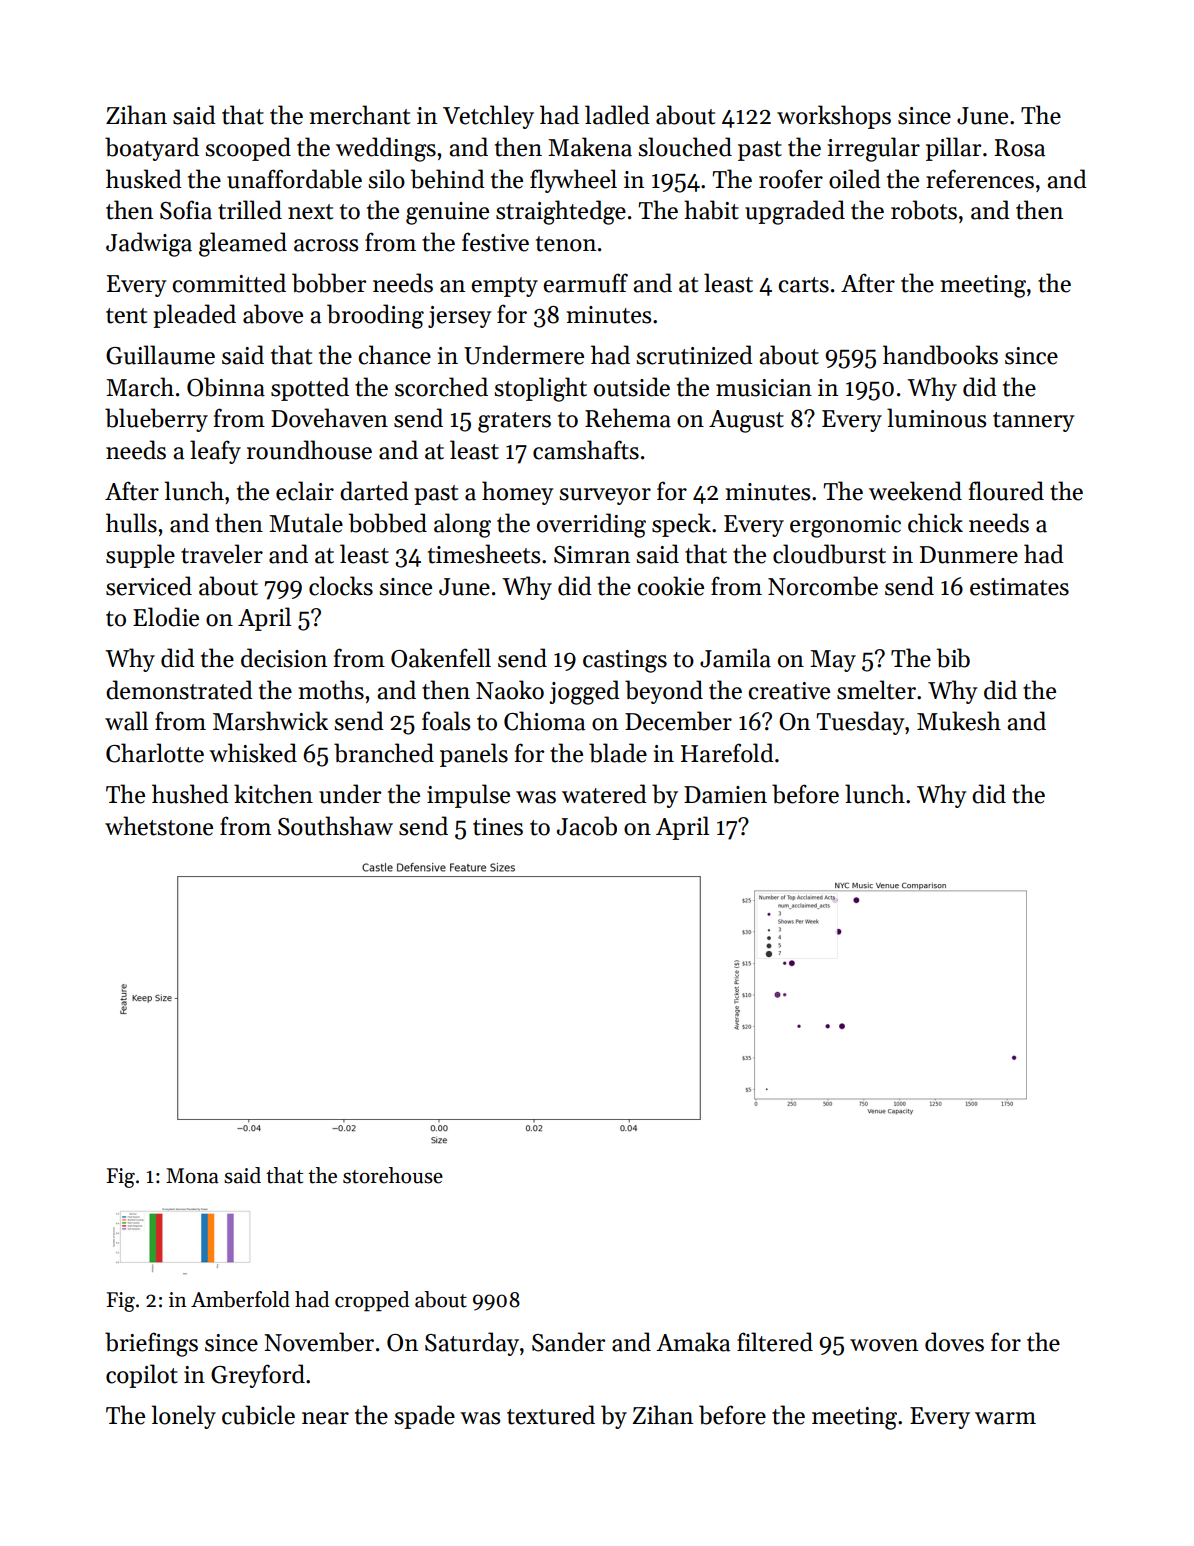  What do you see at coordinates (184, 1417) in the image?
I see `lonely` at bounding box center [184, 1417].
